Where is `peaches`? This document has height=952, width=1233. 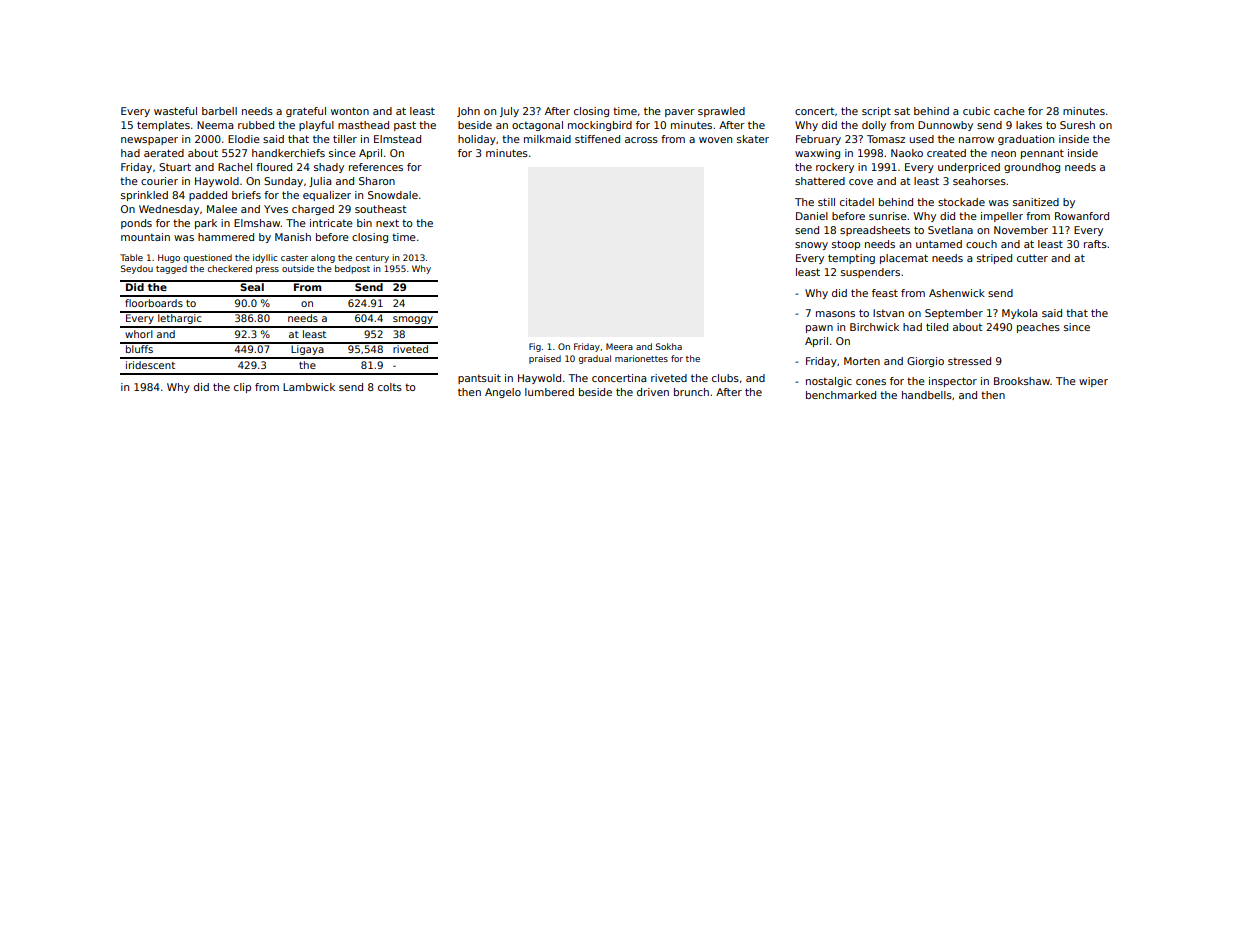
peaches is located at coordinates (1038, 328).
